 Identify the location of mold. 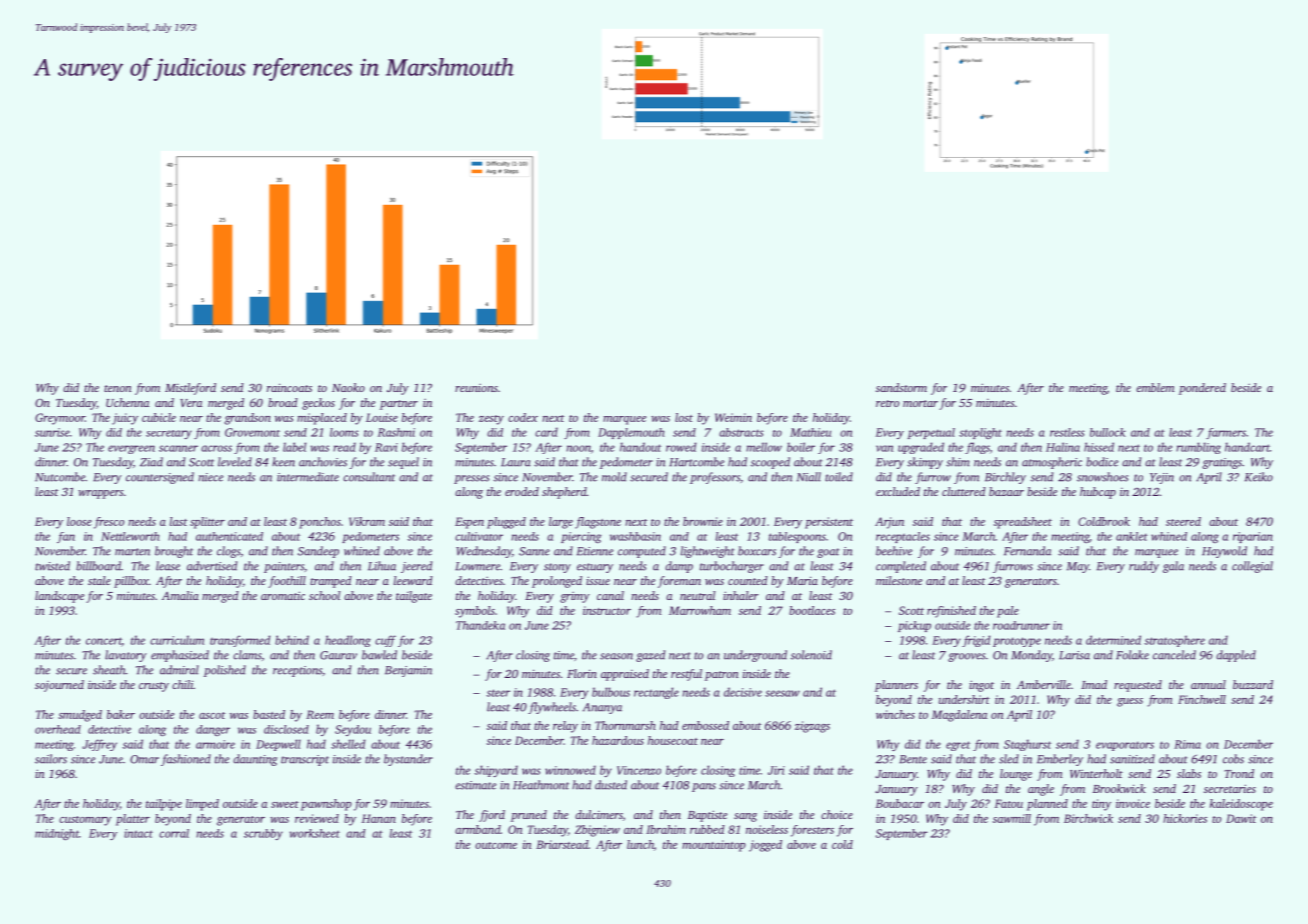
(614, 477).
